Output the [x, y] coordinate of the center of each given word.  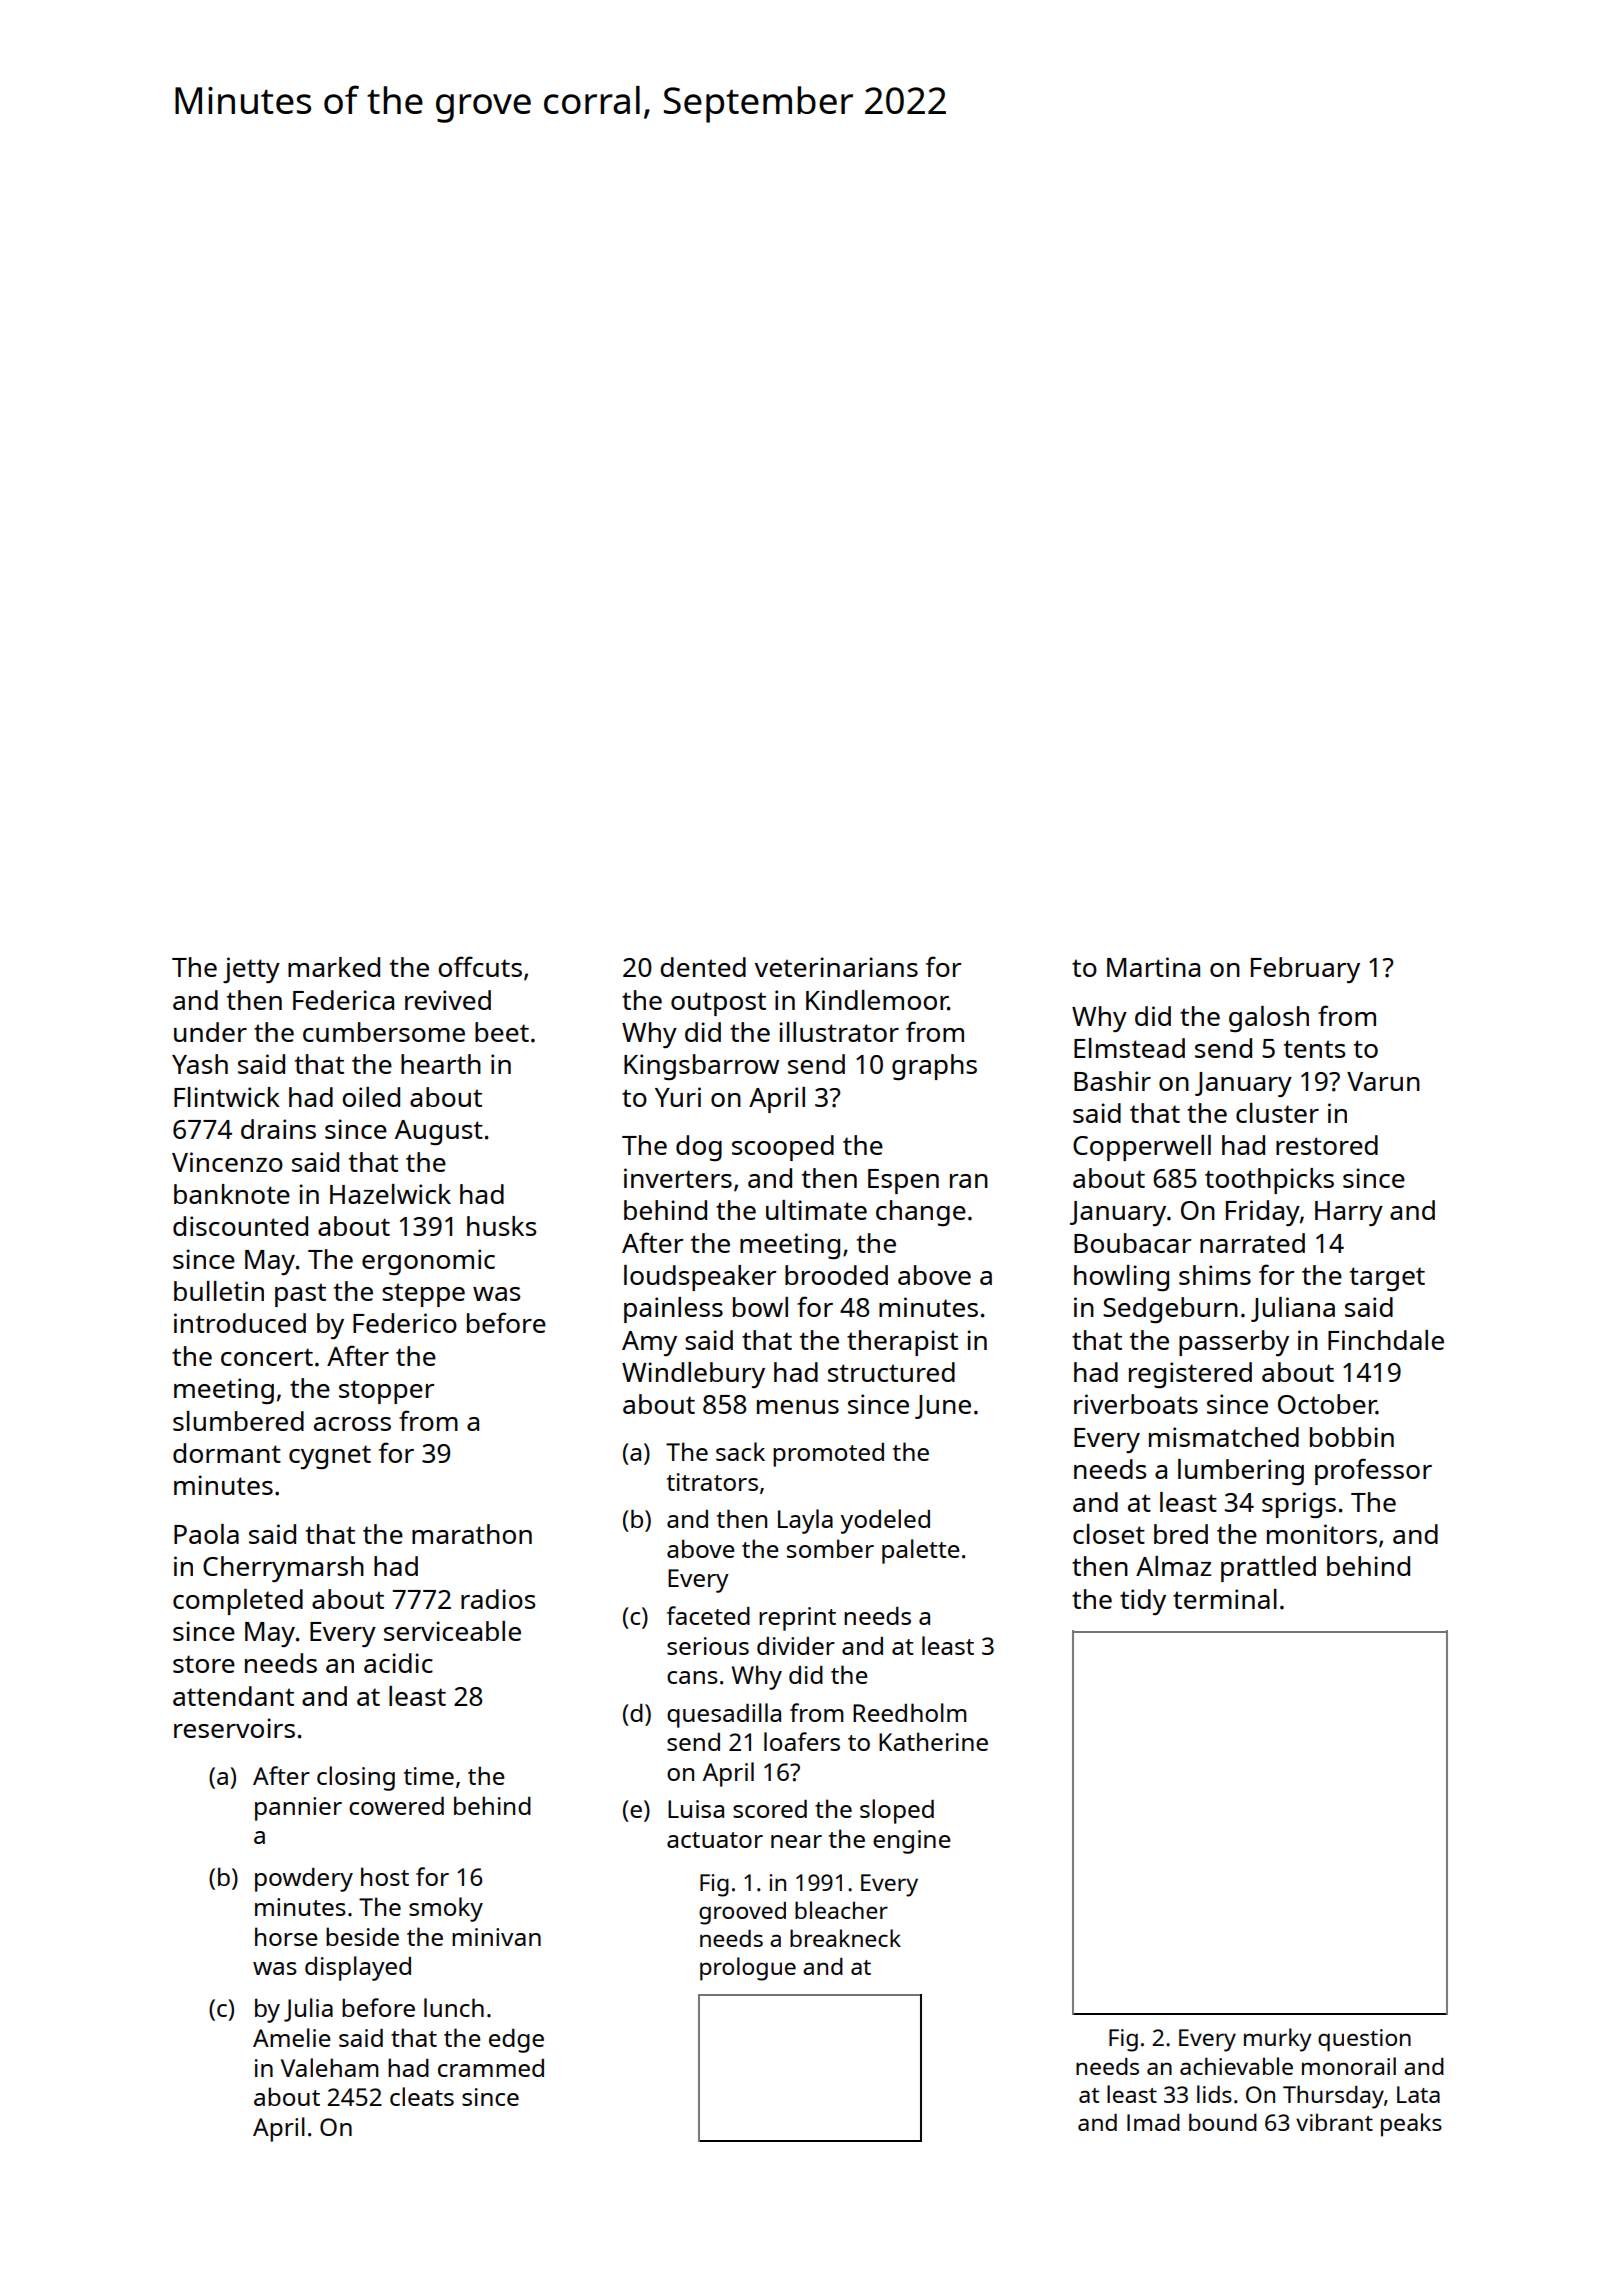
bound [1223, 2122]
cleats [422, 2096]
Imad [1153, 2122]
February [1305, 970]
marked [334, 967]
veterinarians [836, 967]
